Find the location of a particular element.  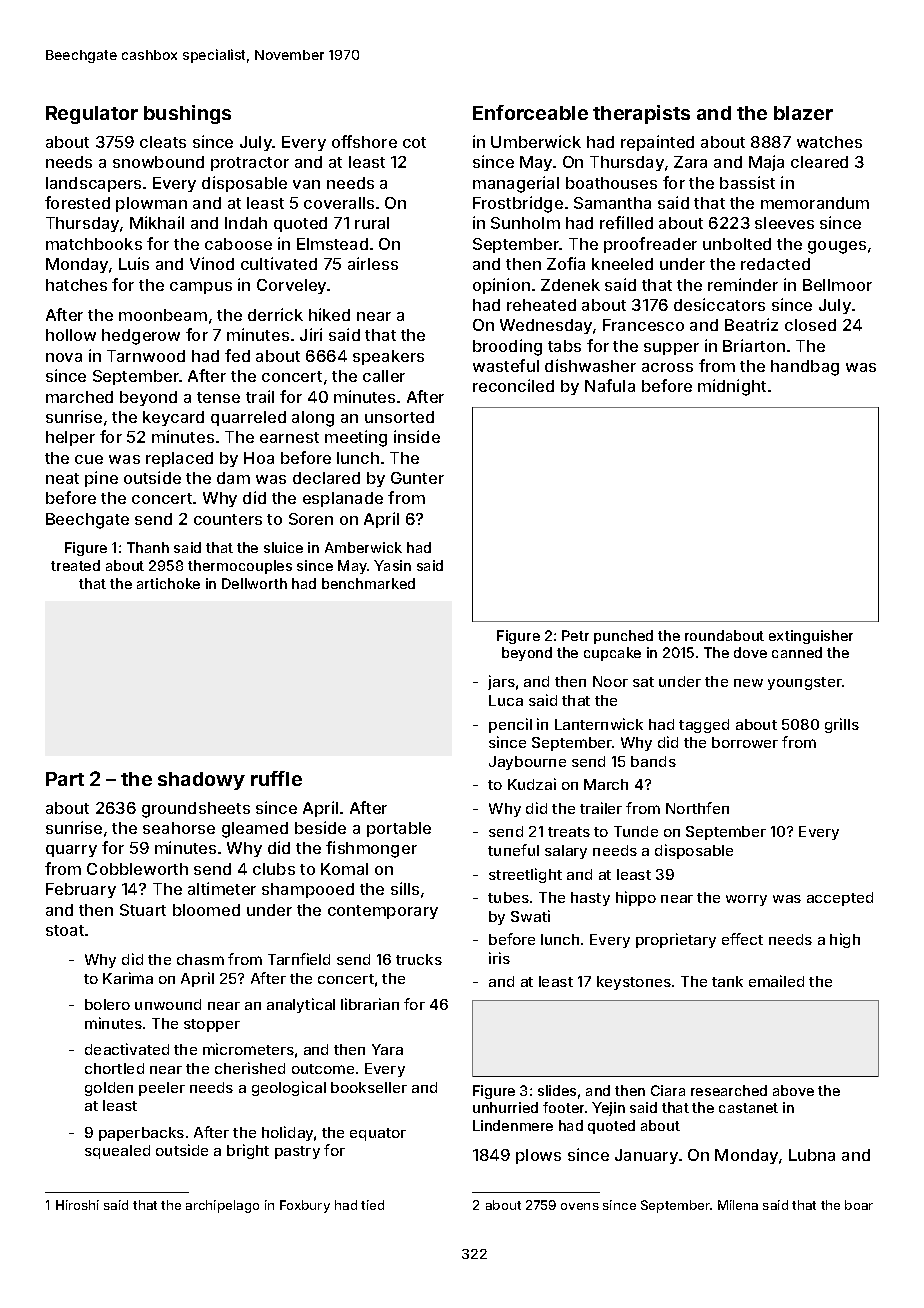

golden is located at coordinates (109, 1089).
